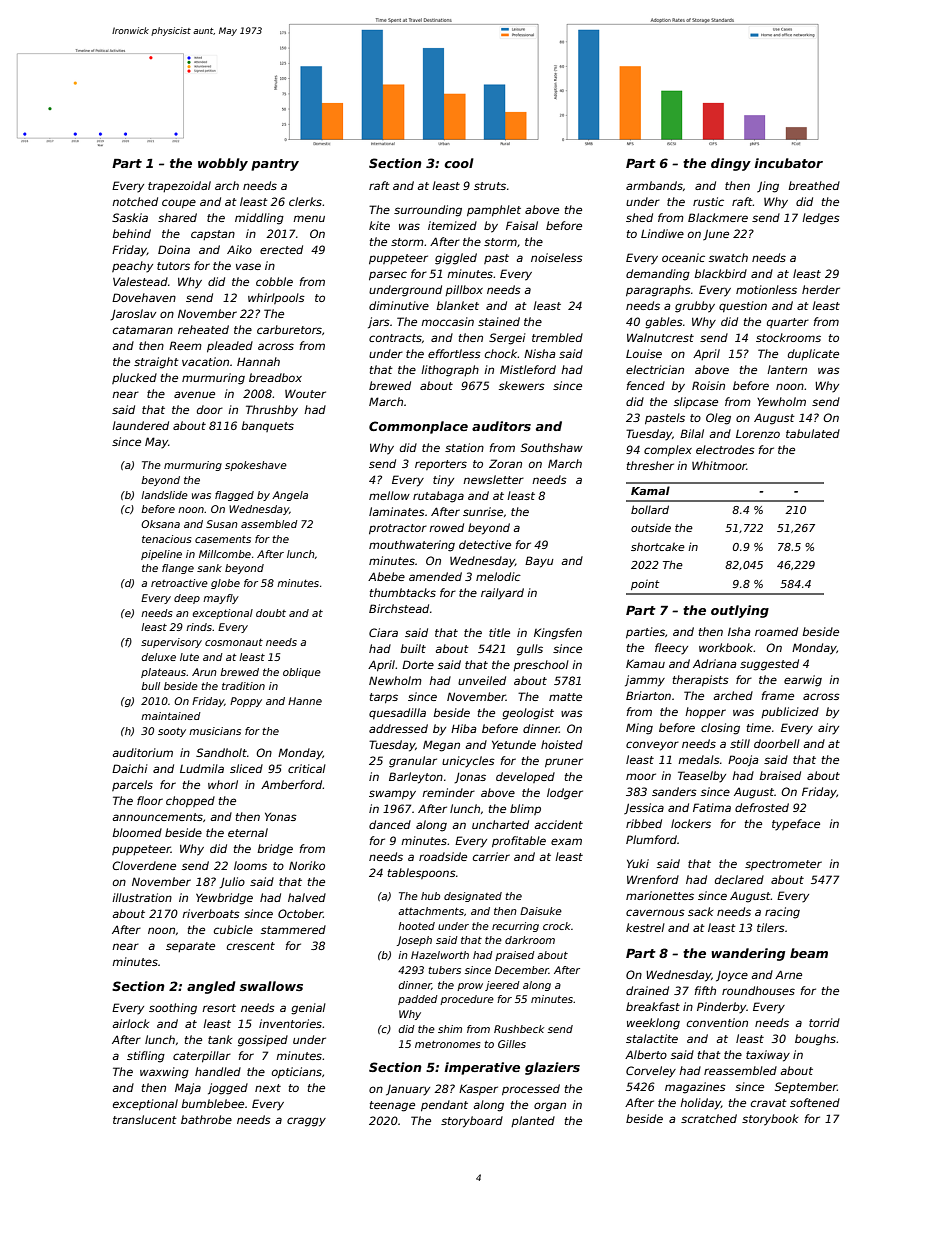 This screenshot has width=952, height=1233. I want to click on tablespoons, so click(422, 873).
